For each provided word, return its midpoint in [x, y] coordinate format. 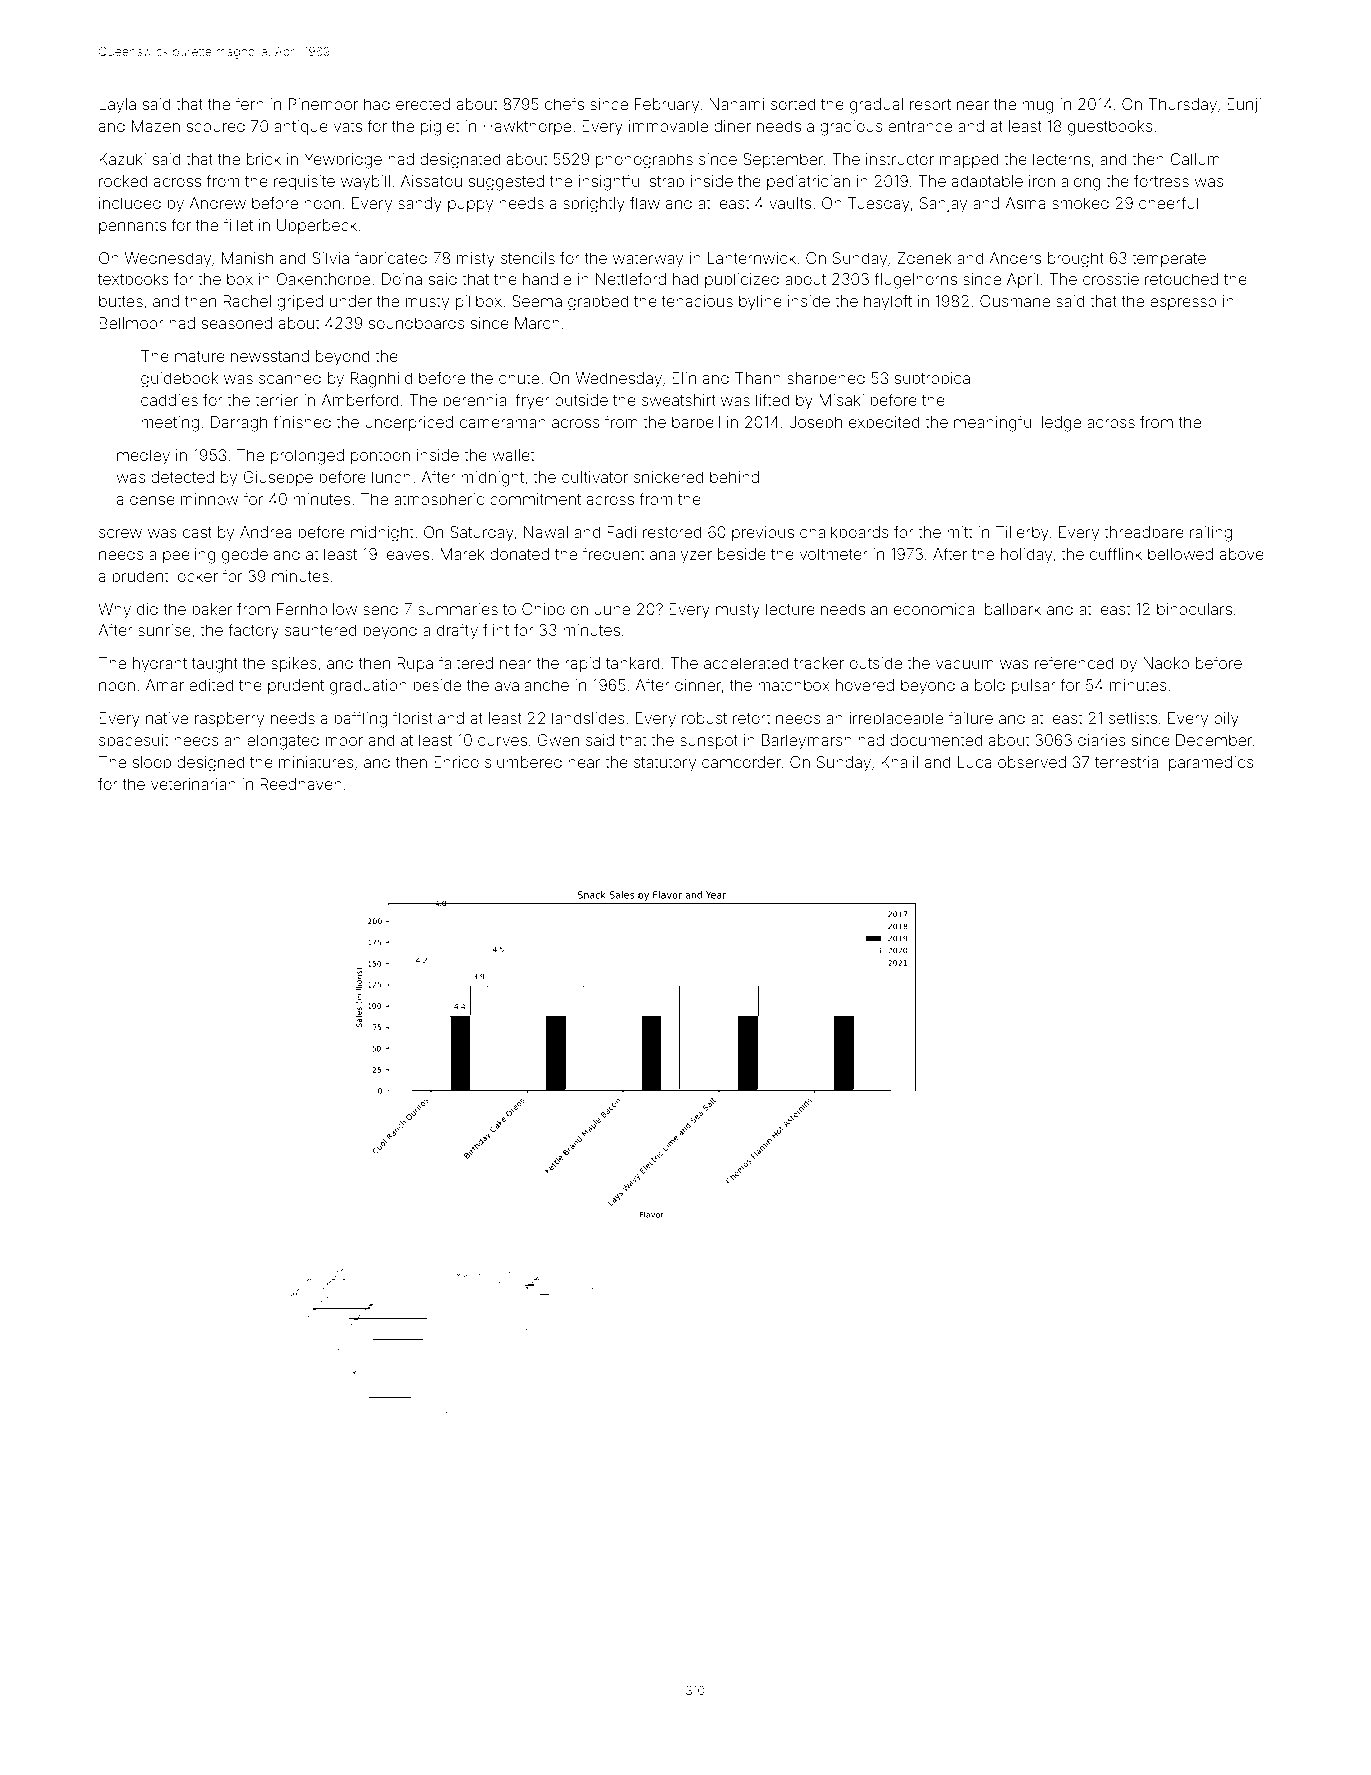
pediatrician [808, 182]
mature [200, 356]
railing [1211, 534]
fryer [532, 401]
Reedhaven [301, 784]
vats [348, 126]
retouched [1181, 279]
